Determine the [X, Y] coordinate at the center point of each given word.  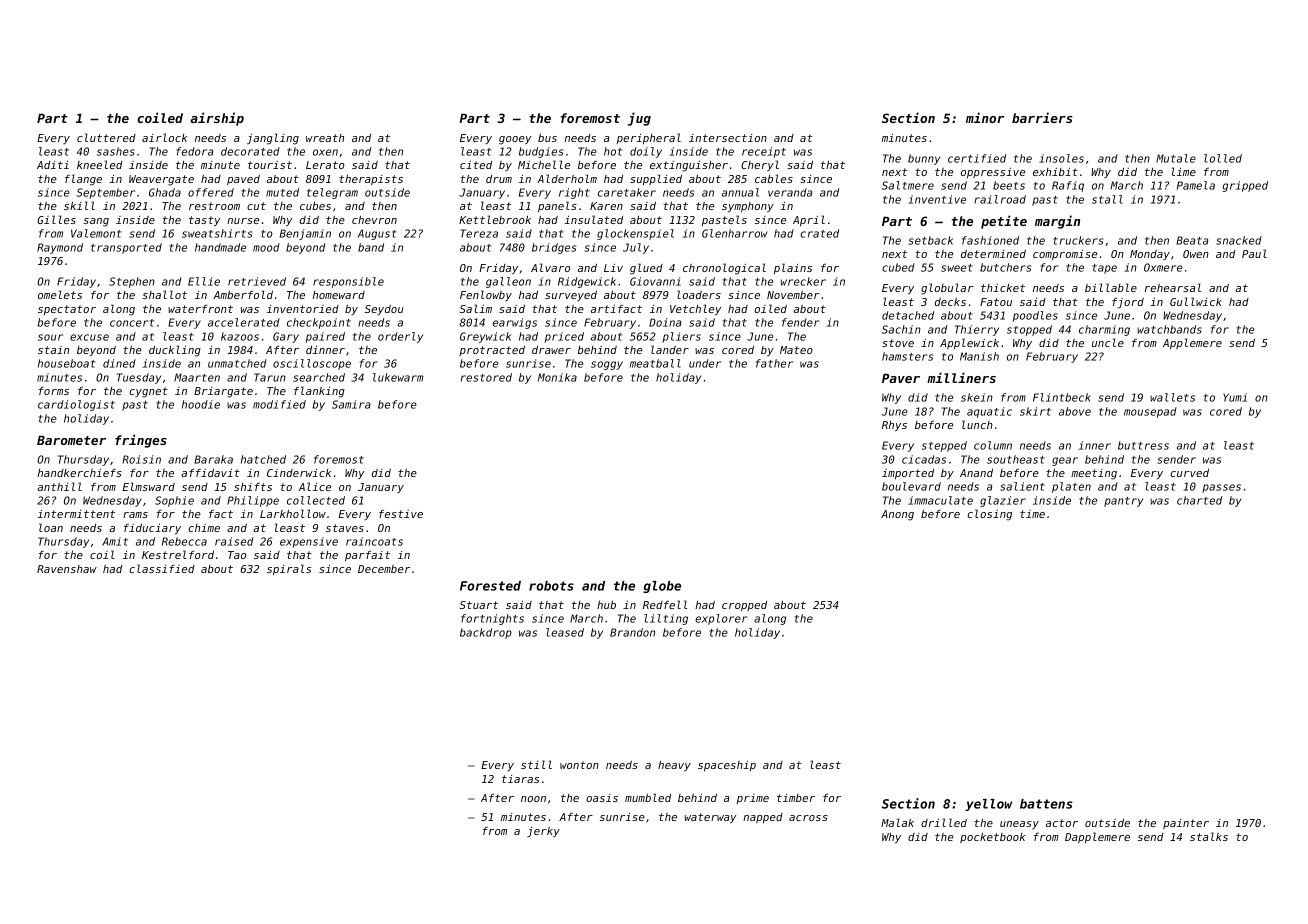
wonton [579, 765]
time [1032, 514]
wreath [325, 138]
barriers [1042, 117]
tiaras [520, 779]
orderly [400, 337]
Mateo [796, 350]
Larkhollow [293, 513]
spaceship [727, 766]
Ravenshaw [67, 569]
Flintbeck [1062, 397]
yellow [988, 805]
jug [639, 119]
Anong [897, 515]
